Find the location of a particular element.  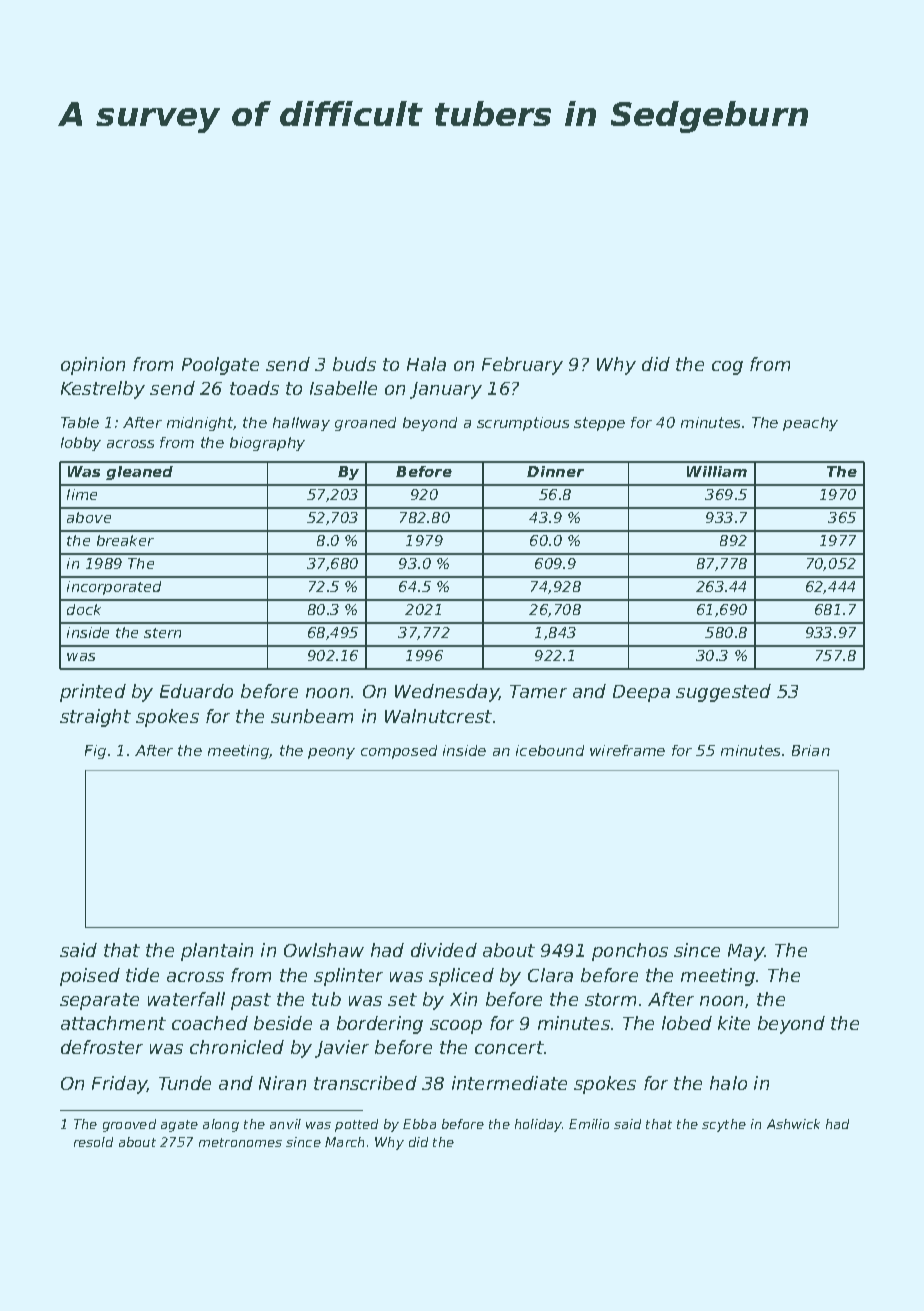

breaker is located at coordinates (125, 540).
